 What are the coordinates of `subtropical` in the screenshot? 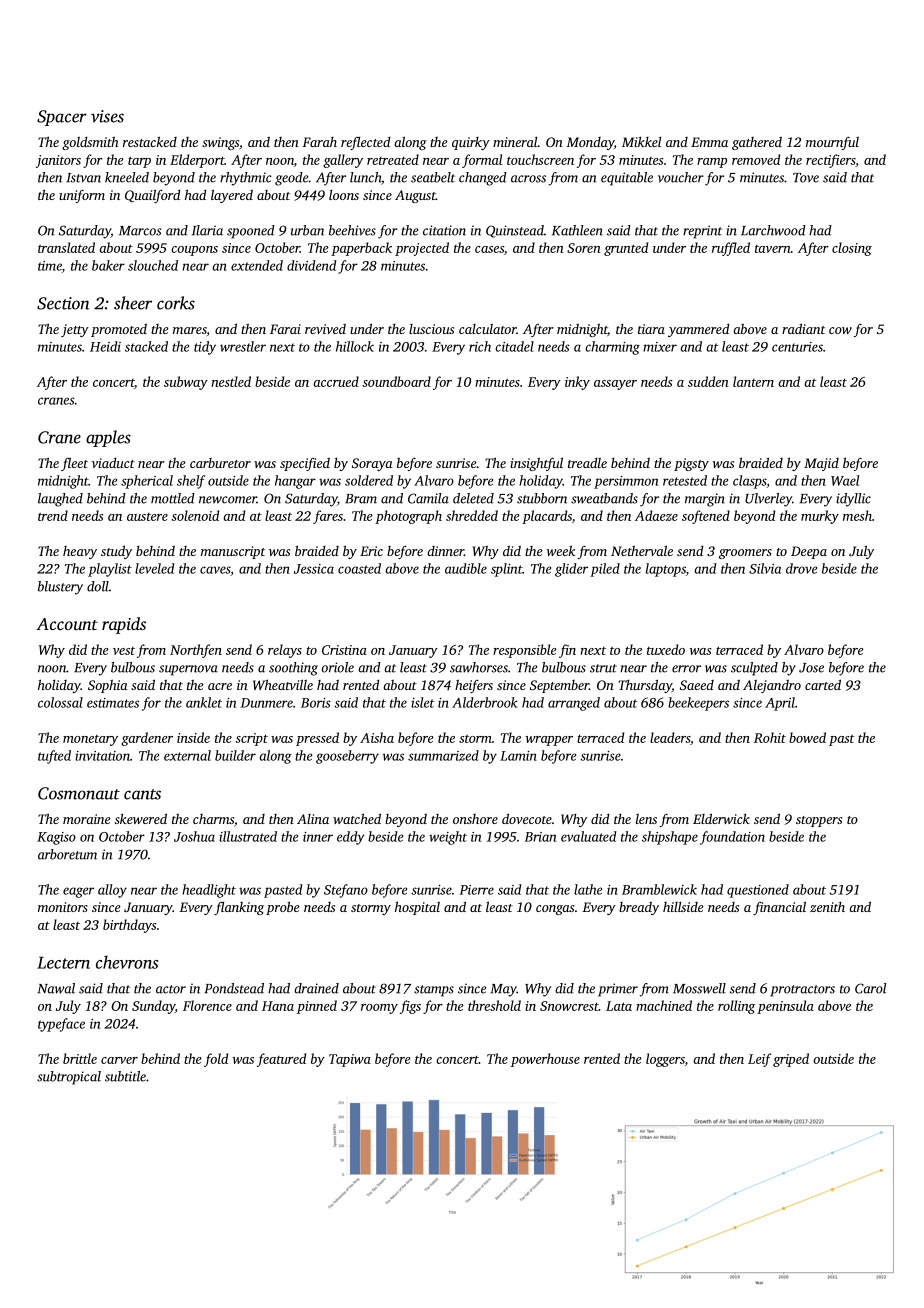 It's located at (69, 1078).
